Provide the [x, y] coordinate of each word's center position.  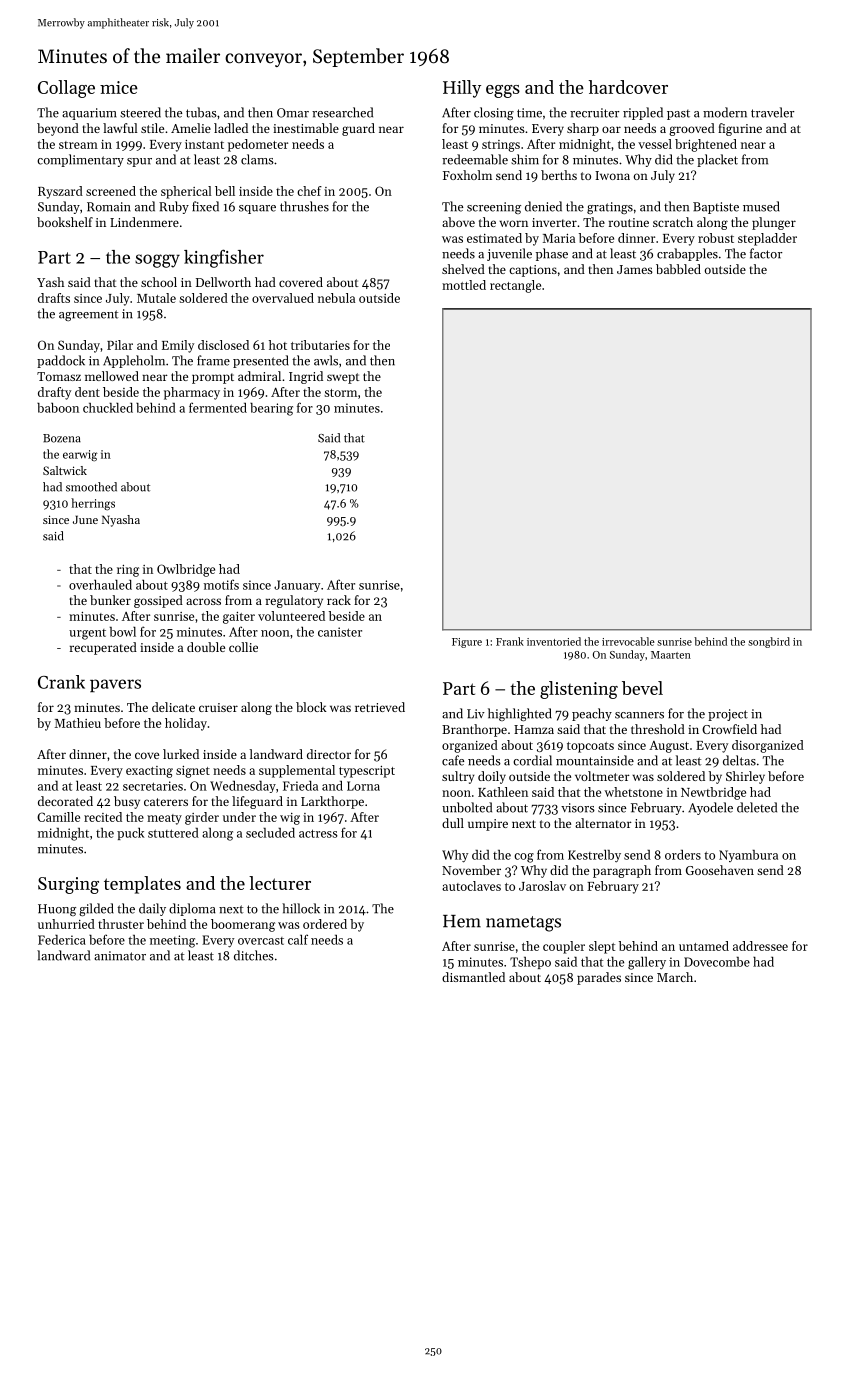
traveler [772, 112]
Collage [66, 89]
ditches [254, 955]
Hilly [462, 89]
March [675, 977]
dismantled [473, 977]
